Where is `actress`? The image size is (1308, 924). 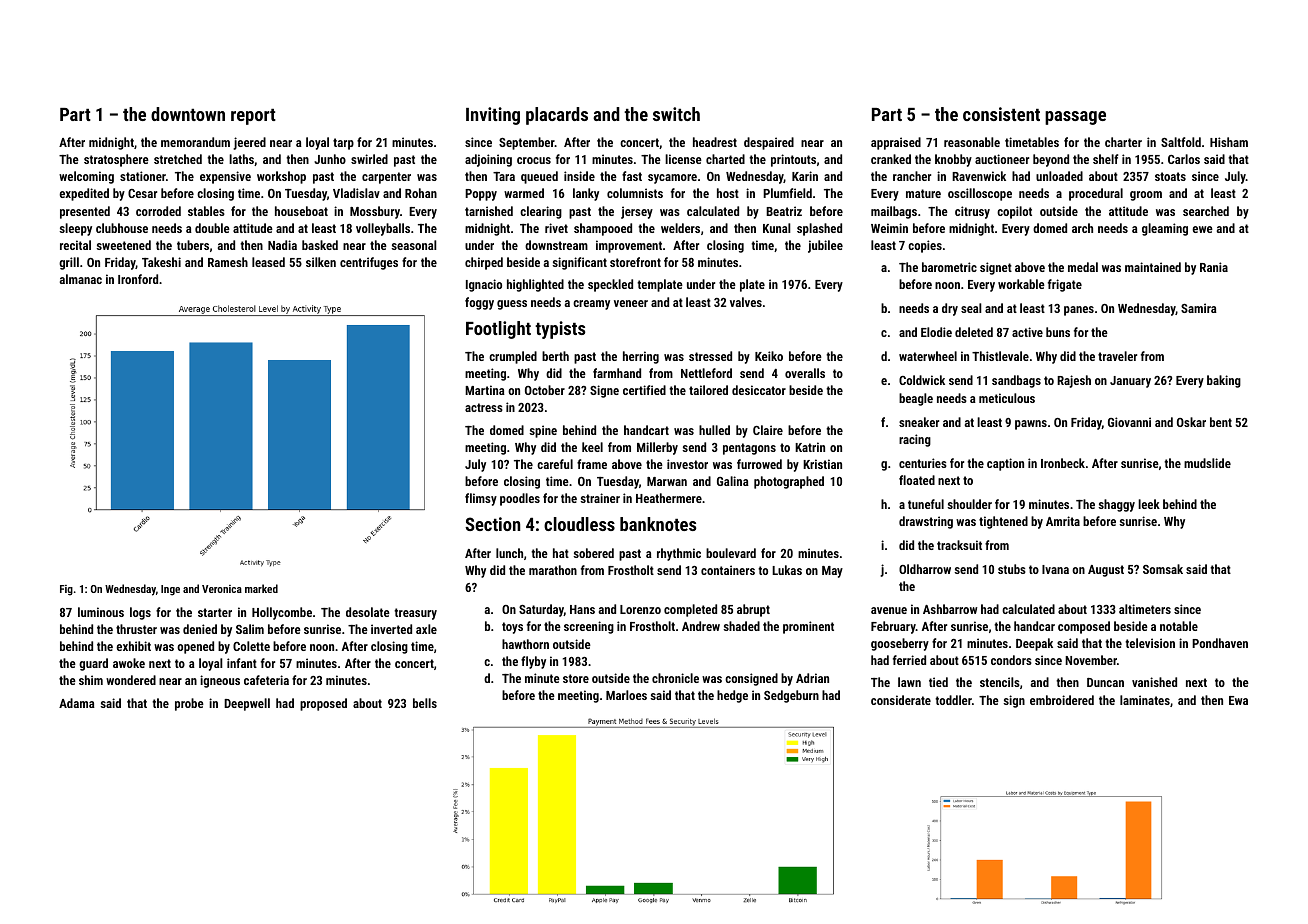
actress is located at coordinates (484, 407).
